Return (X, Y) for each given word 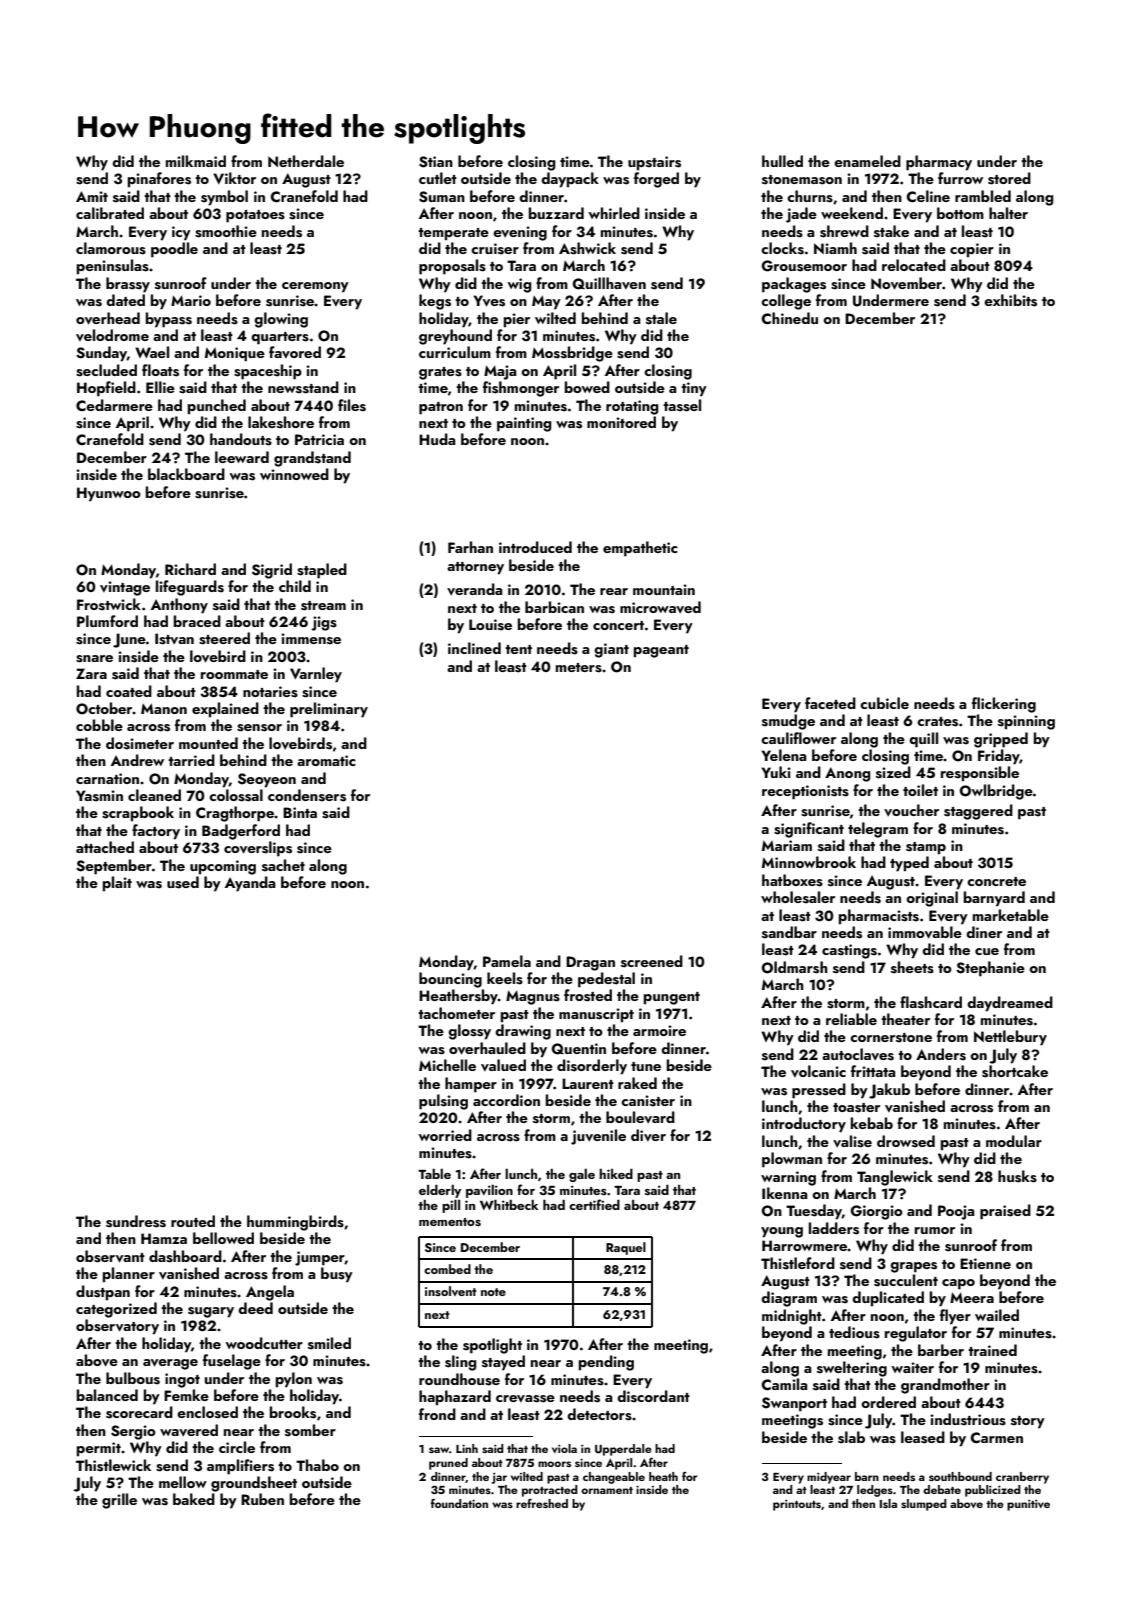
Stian (436, 162)
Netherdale (306, 161)
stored (1009, 178)
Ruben (262, 1499)
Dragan (590, 963)
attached (105, 847)
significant (809, 830)
